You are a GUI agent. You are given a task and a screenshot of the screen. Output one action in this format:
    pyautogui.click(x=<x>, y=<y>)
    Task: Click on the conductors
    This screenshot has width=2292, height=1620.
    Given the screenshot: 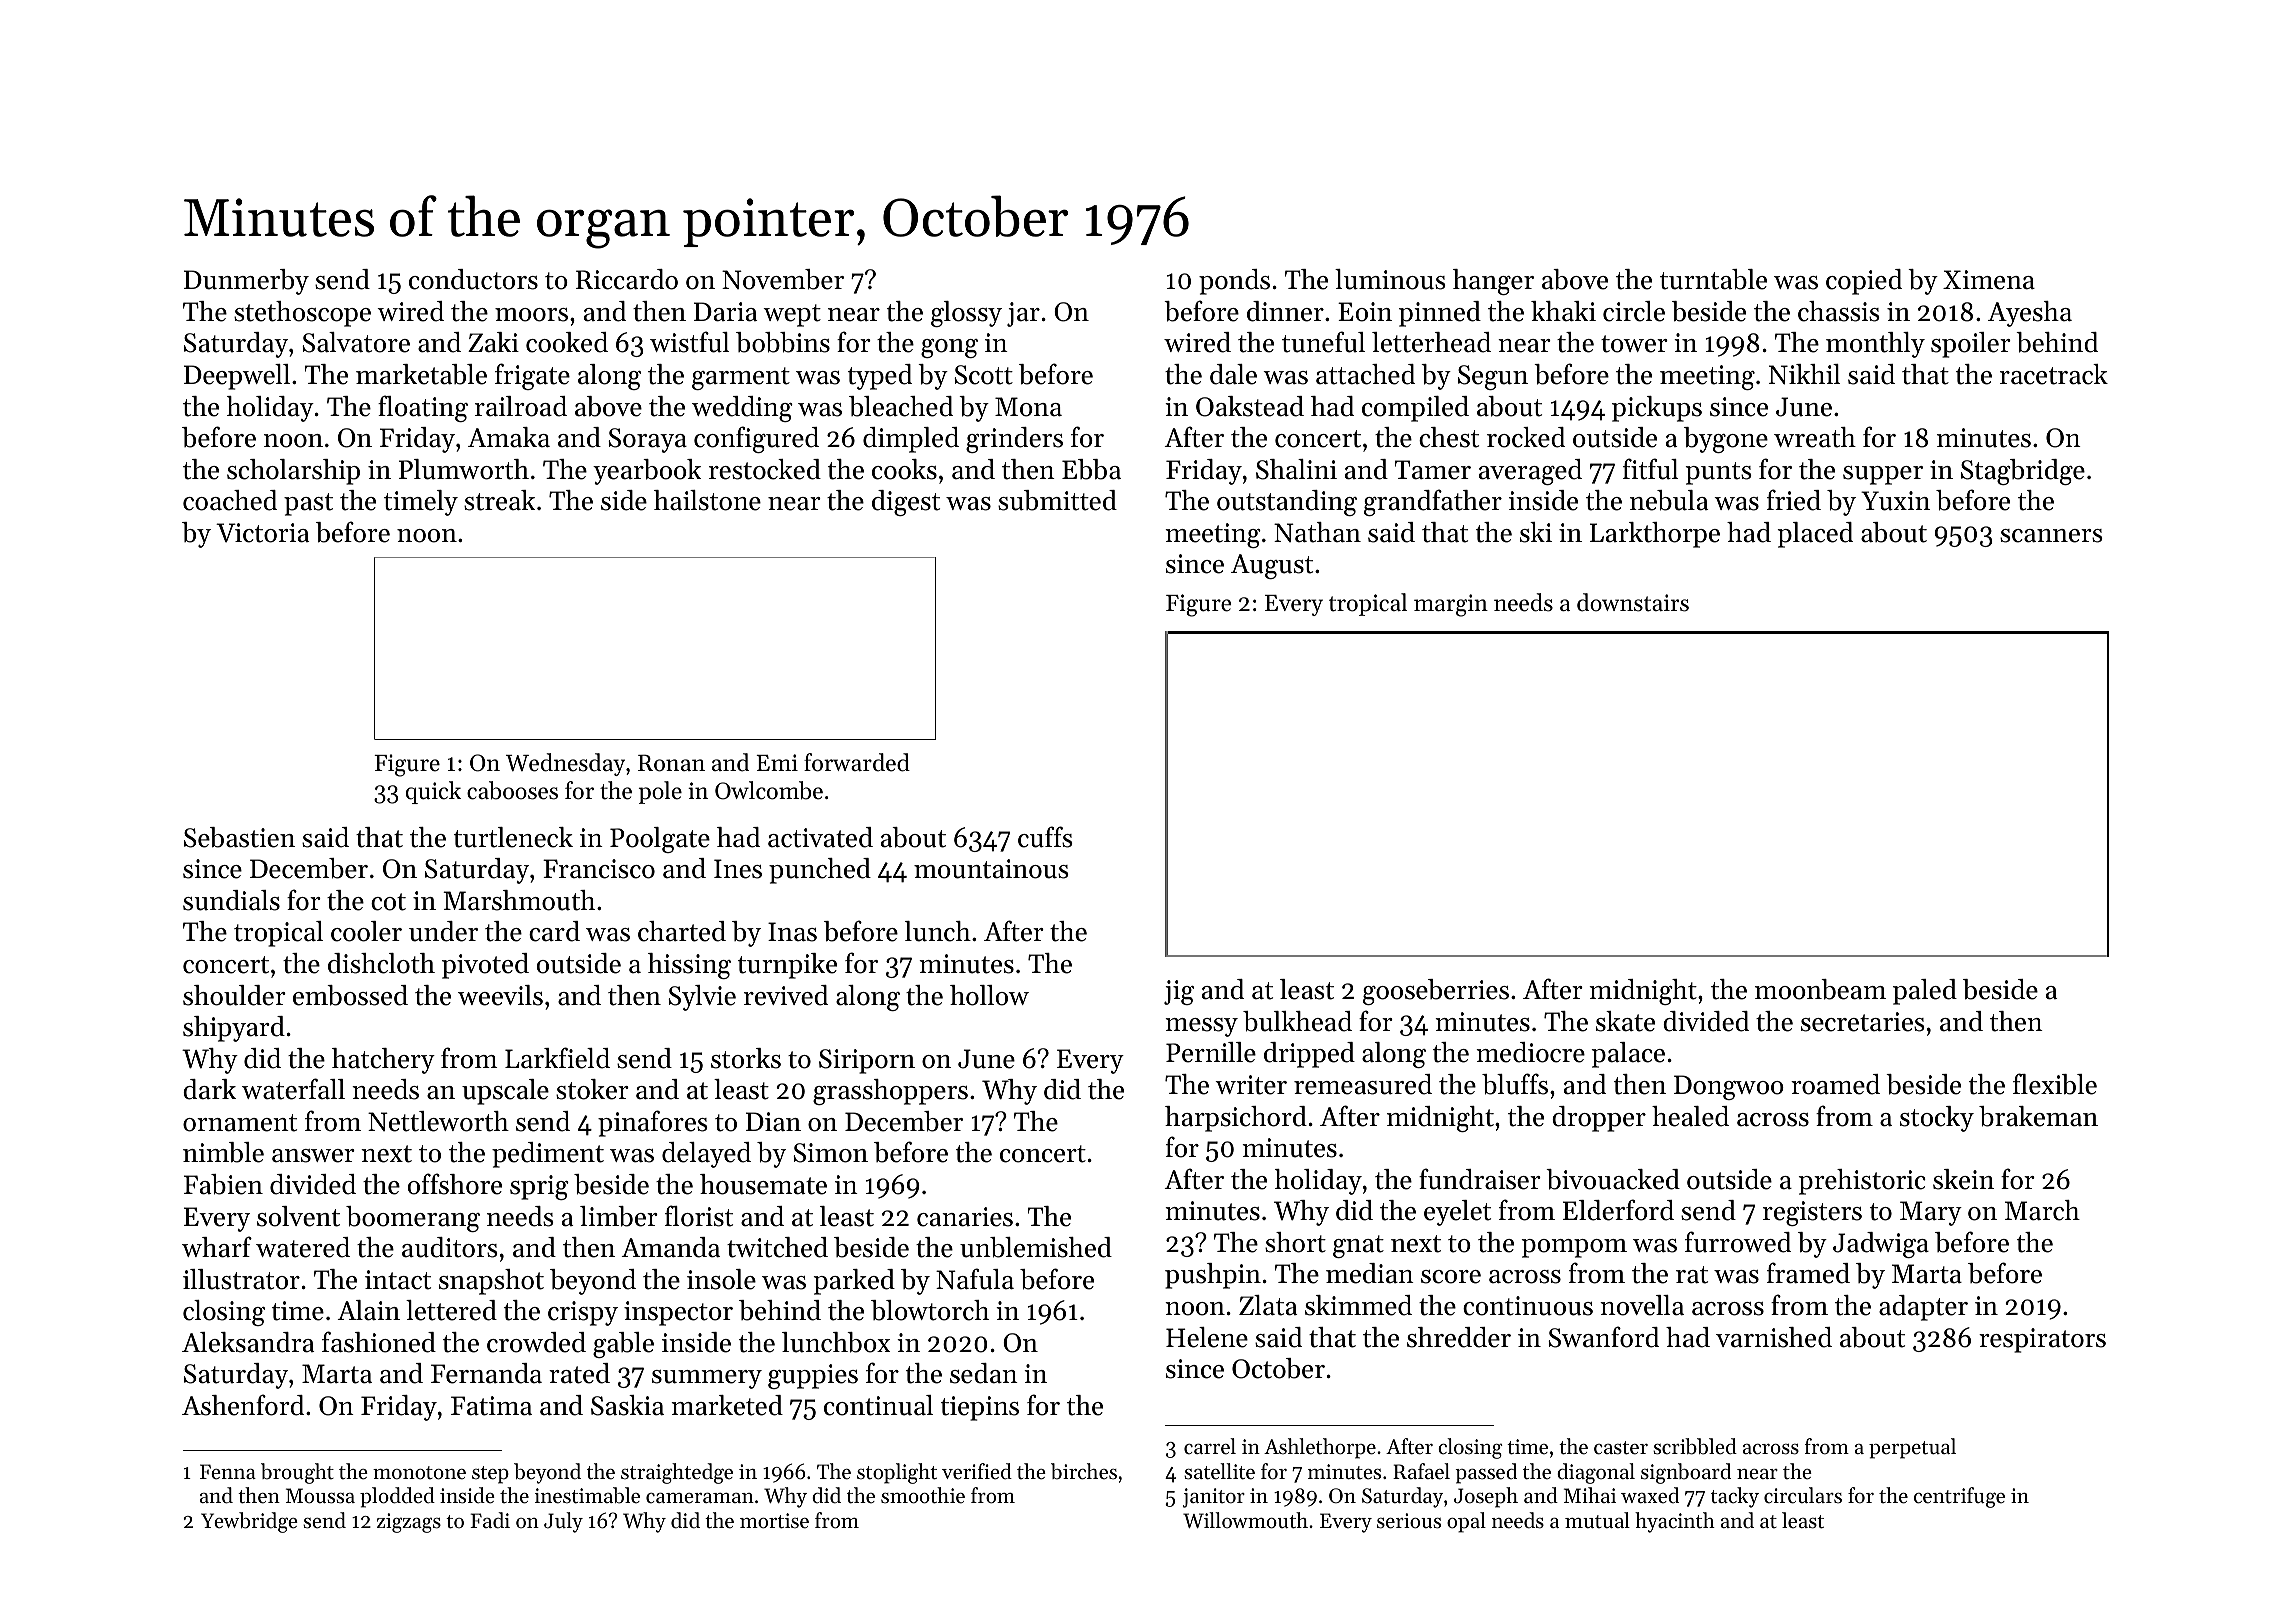 What is the action you would take?
    pyautogui.click(x=473, y=279)
